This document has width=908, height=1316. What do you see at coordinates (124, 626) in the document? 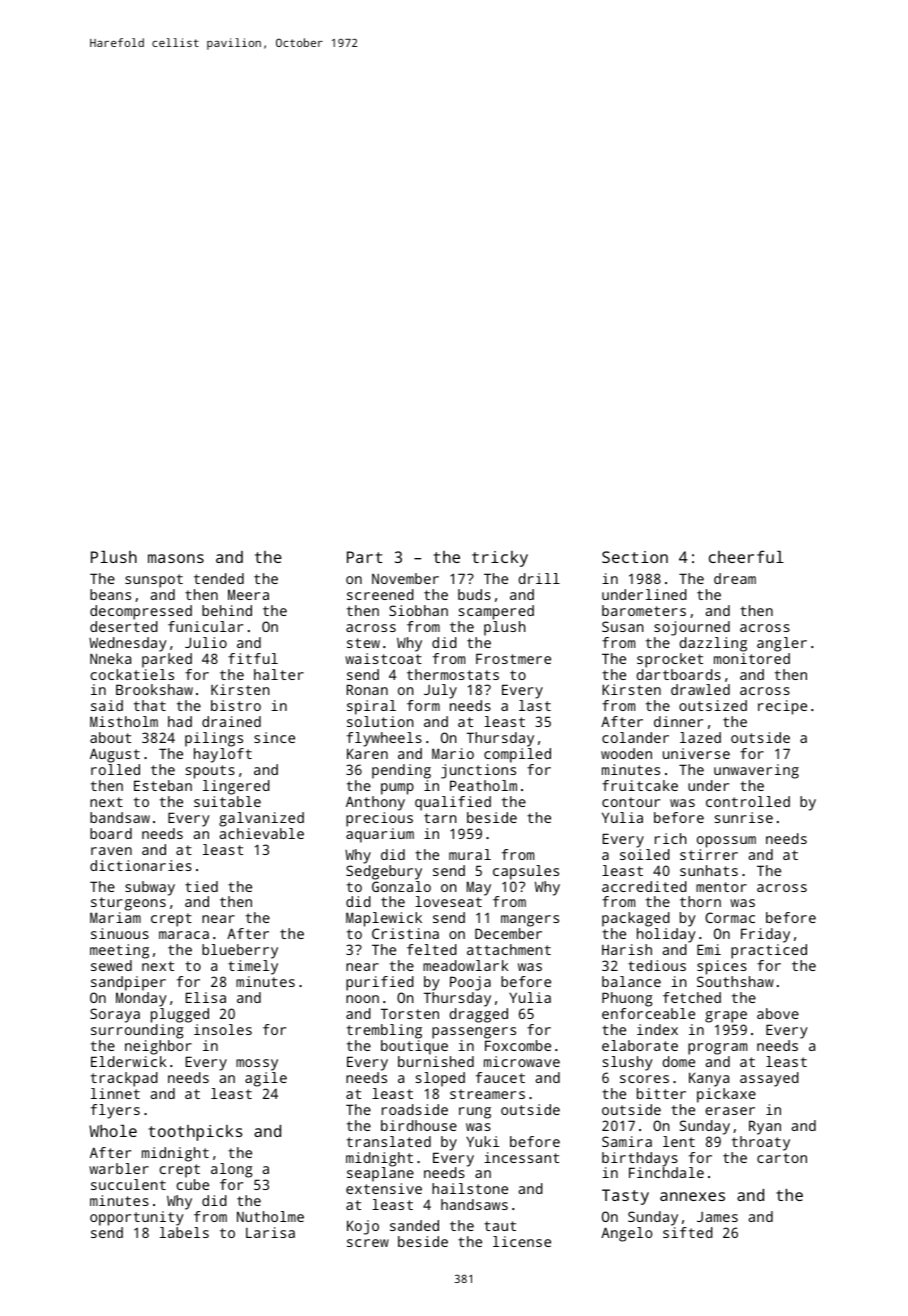
I see `deserted` at bounding box center [124, 626].
